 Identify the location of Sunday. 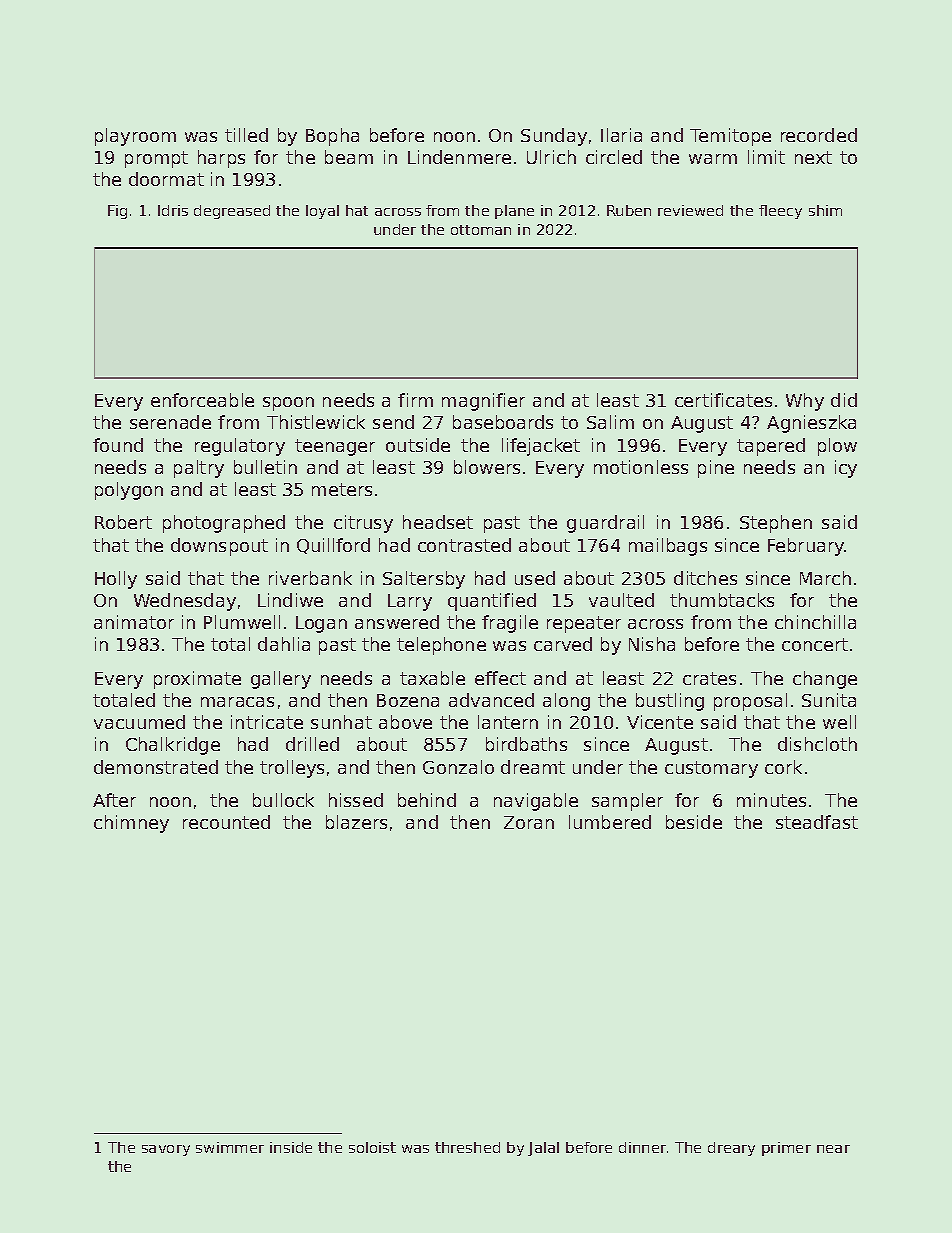
(554, 137).
